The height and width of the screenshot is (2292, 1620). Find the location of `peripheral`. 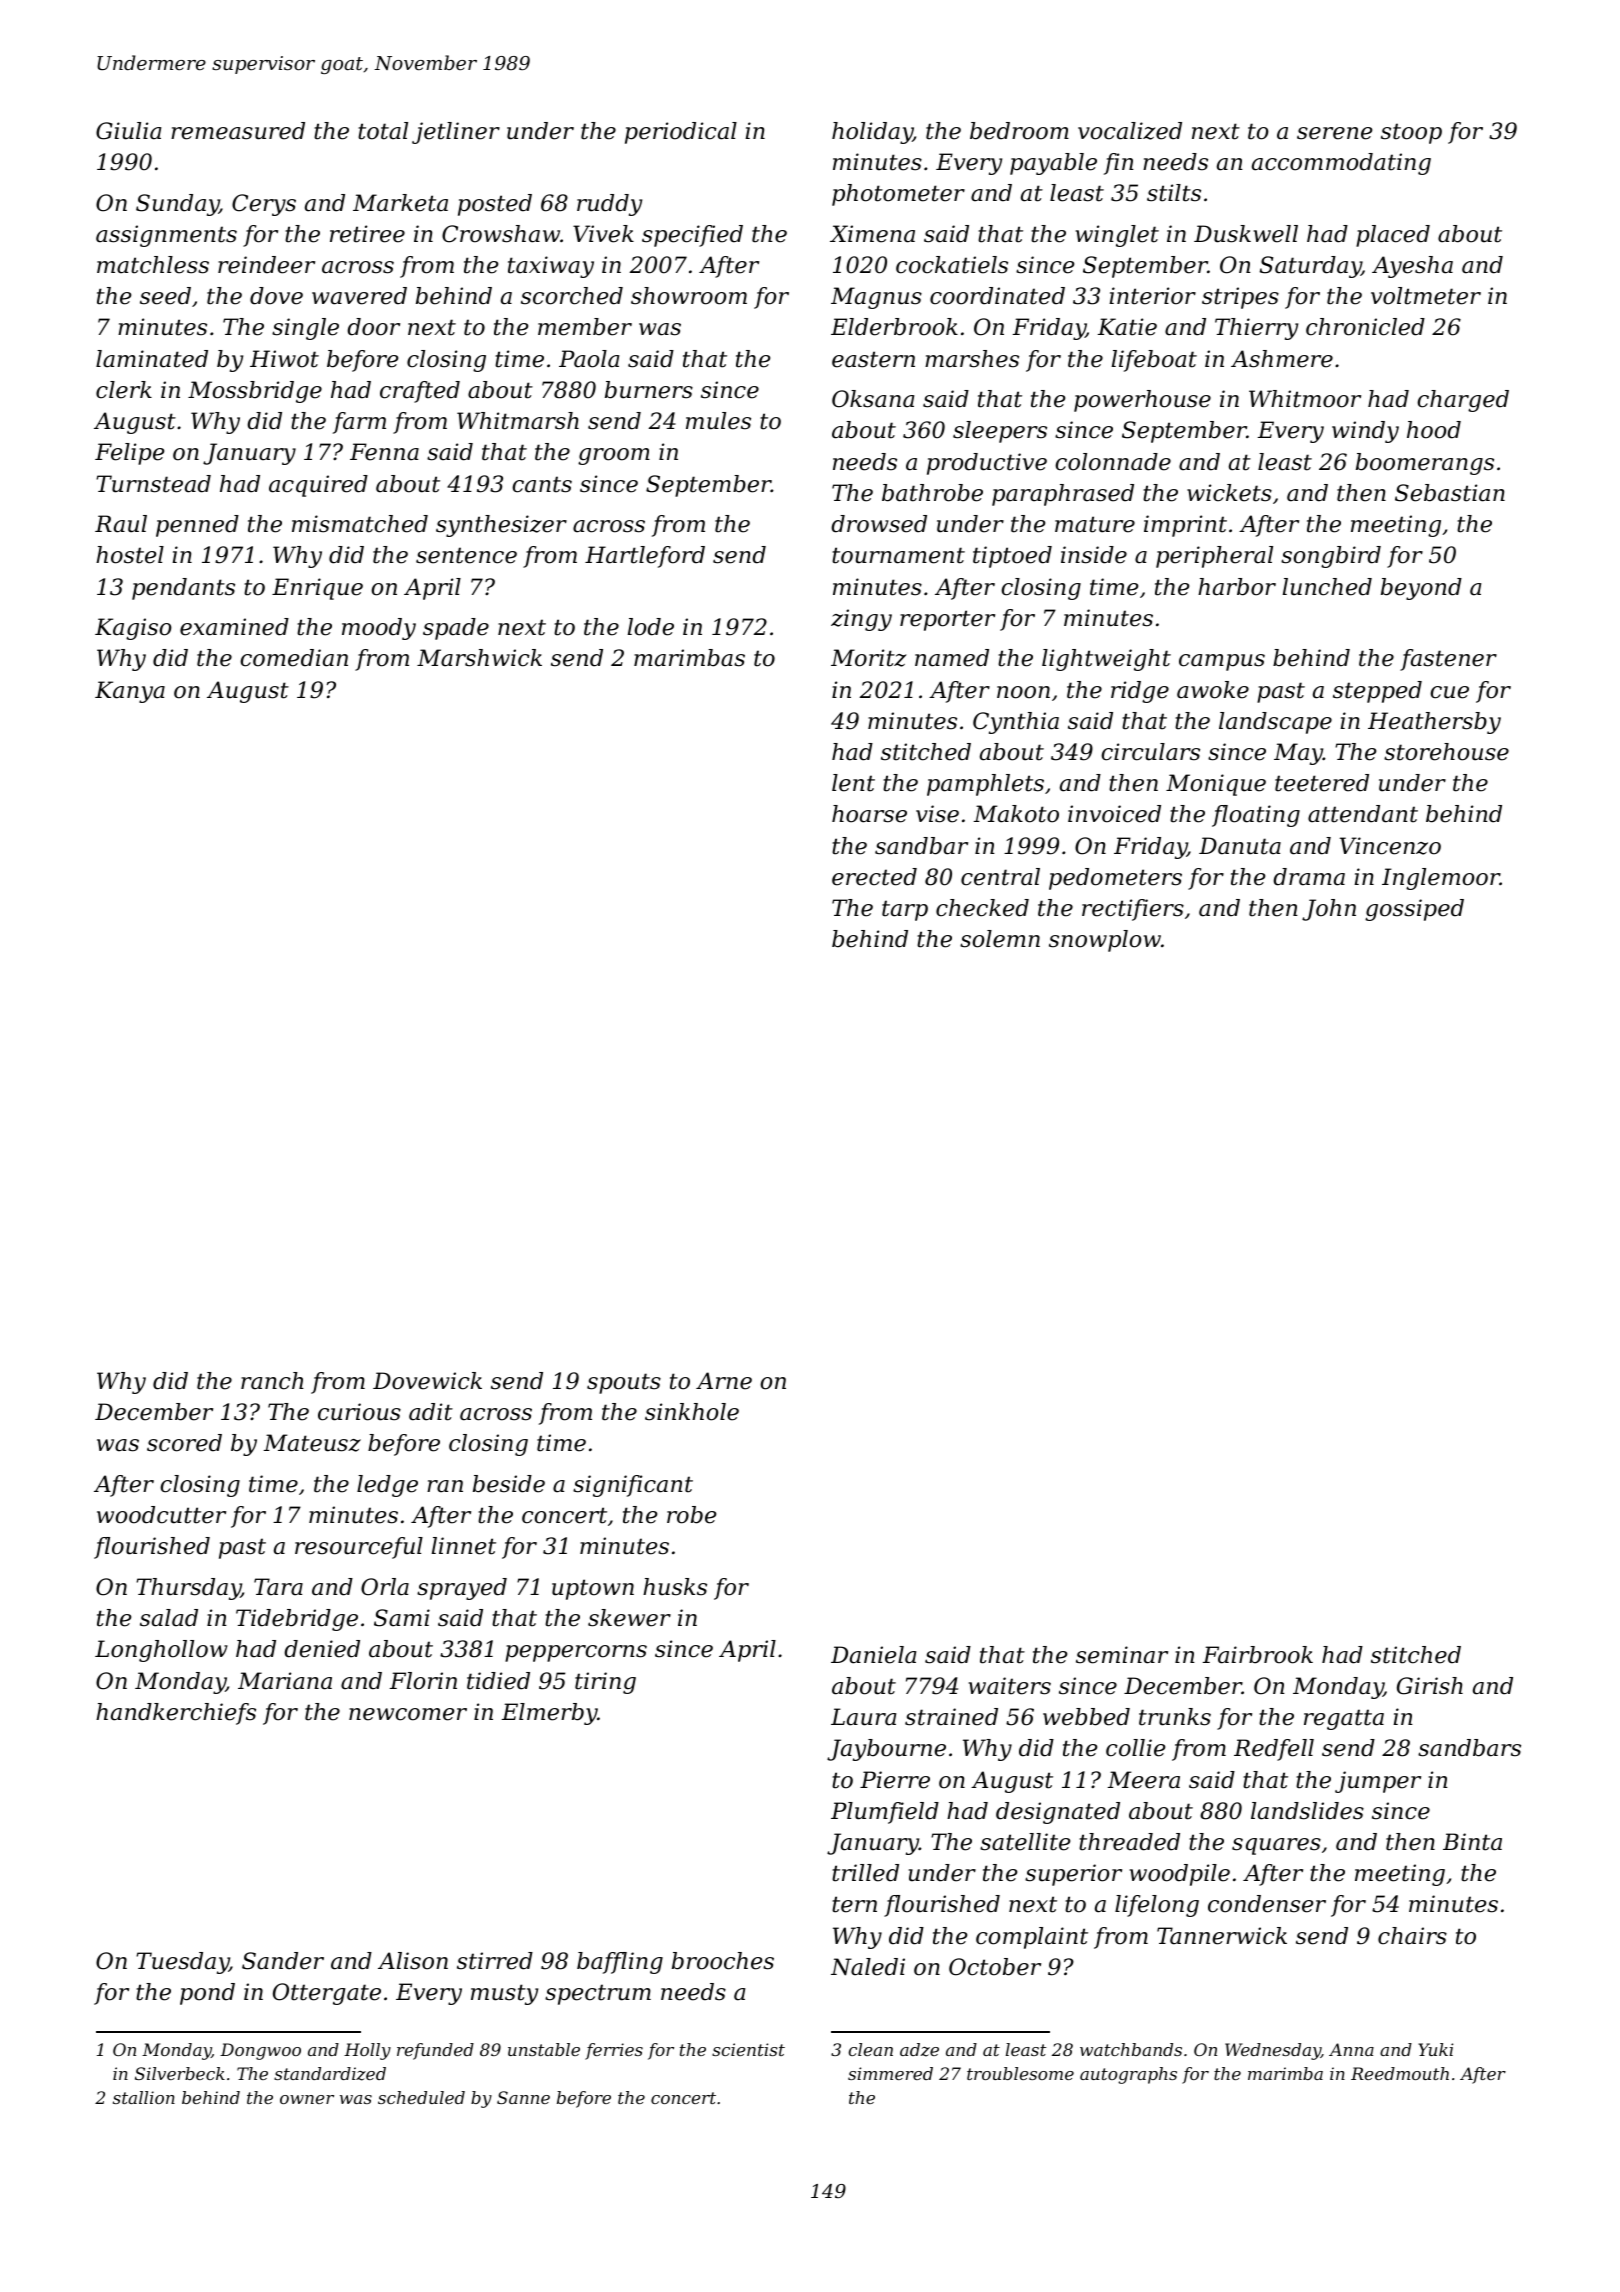

peripheral is located at coordinates (1214, 557).
